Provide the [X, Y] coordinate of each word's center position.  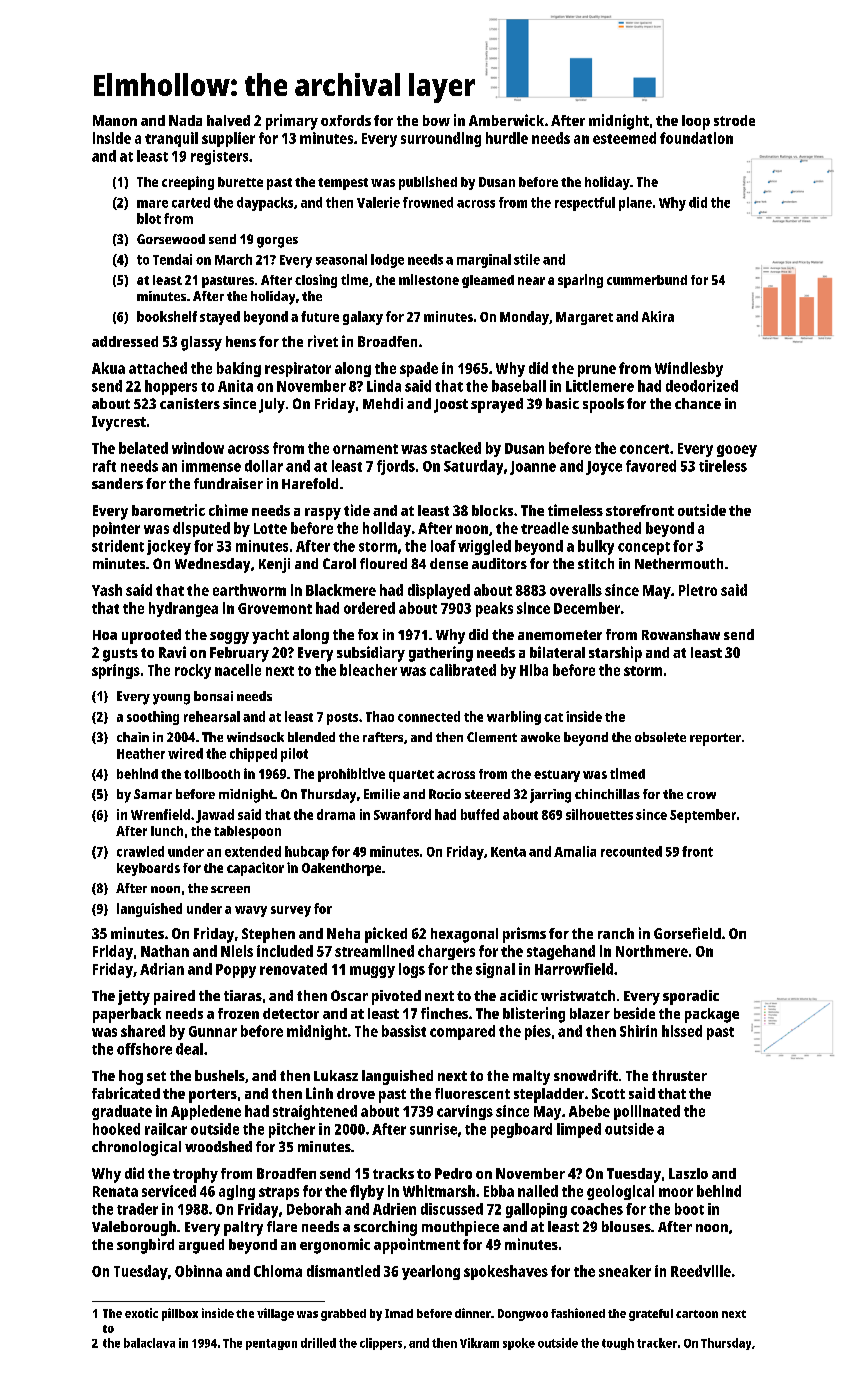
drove [356, 1093]
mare [152, 204]
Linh [319, 1093]
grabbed [343, 1315]
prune [597, 371]
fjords [396, 467]
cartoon [697, 1314]
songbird [145, 1246]
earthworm [249, 590]
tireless [723, 466]
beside [634, 1013]
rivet [323, 341]
